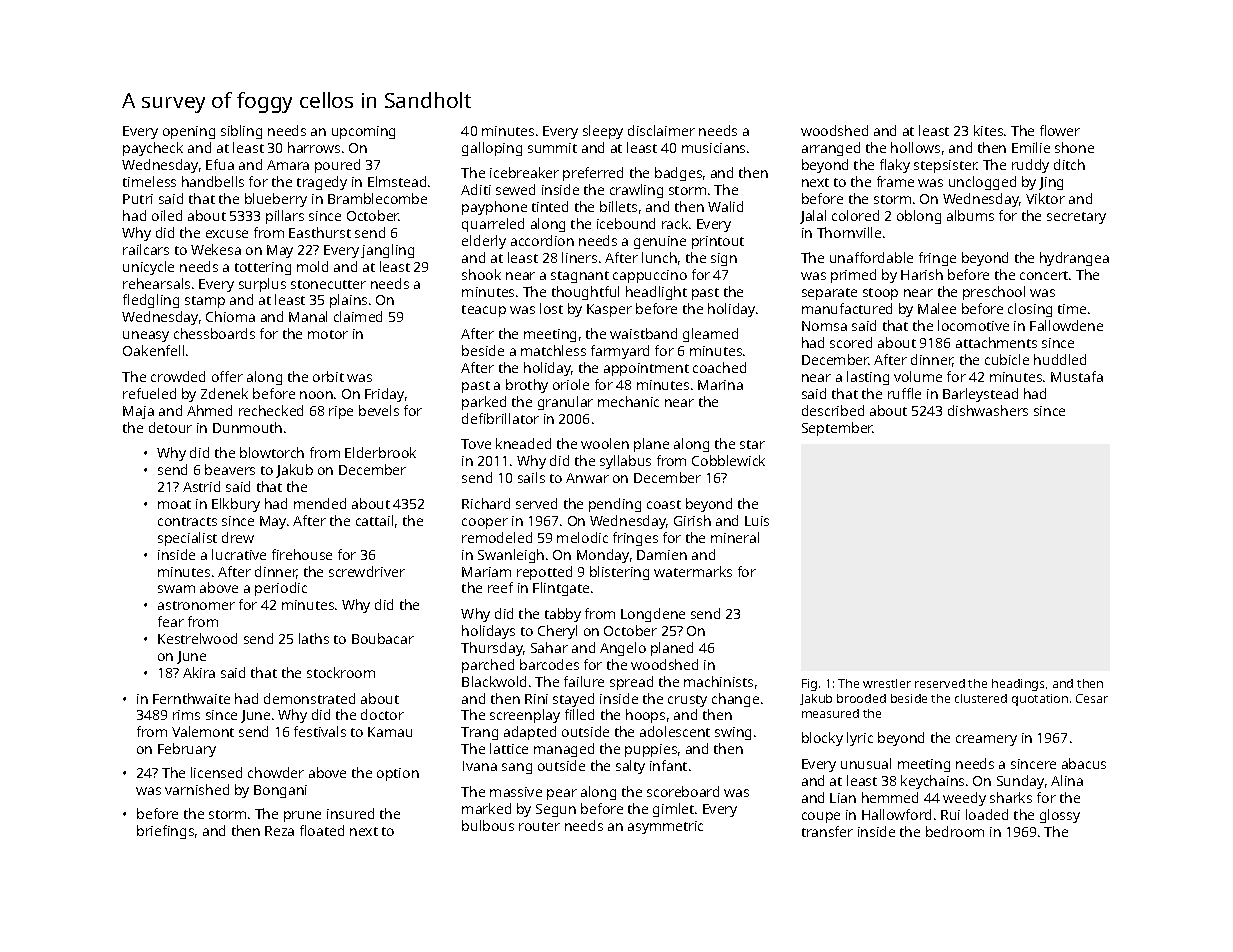 This page has width=1233, height=952. What do you see at coordinates (922, 274) in the page?
I see `Harish` at bounding box center [922, 274].
